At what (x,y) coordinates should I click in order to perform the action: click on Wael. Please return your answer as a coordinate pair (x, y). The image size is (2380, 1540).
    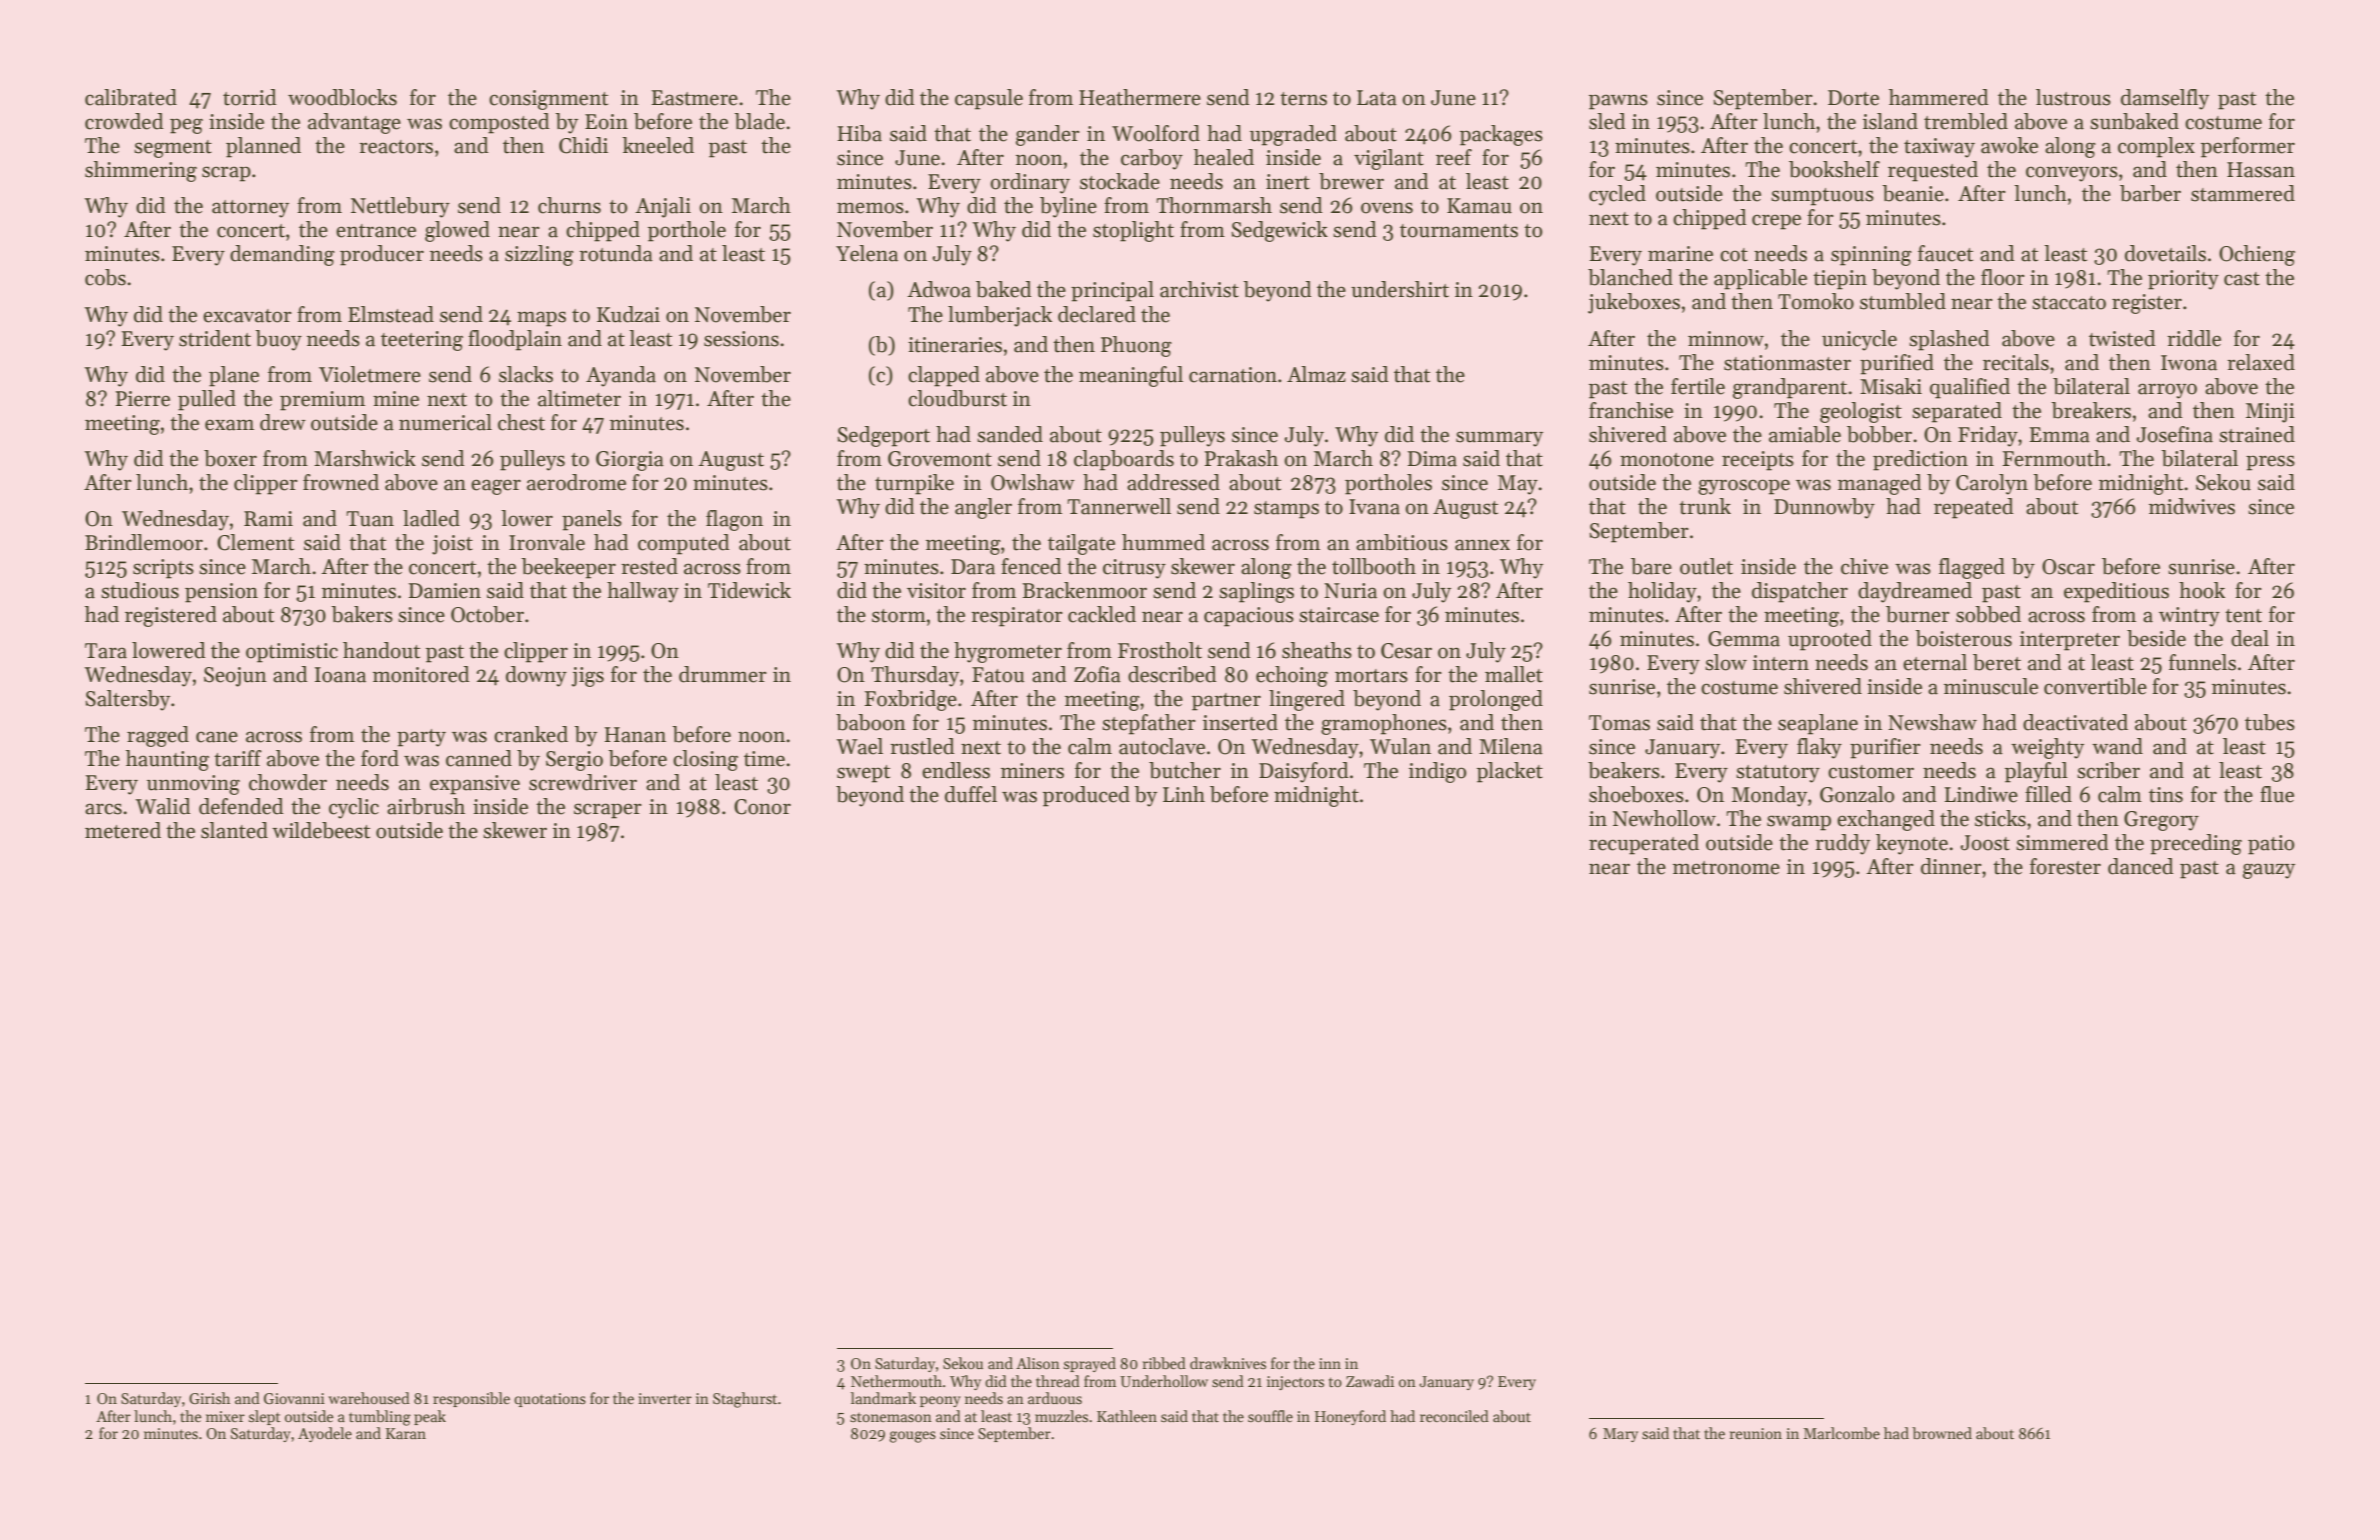
    Looking at the image, I should click on (859, 746).
